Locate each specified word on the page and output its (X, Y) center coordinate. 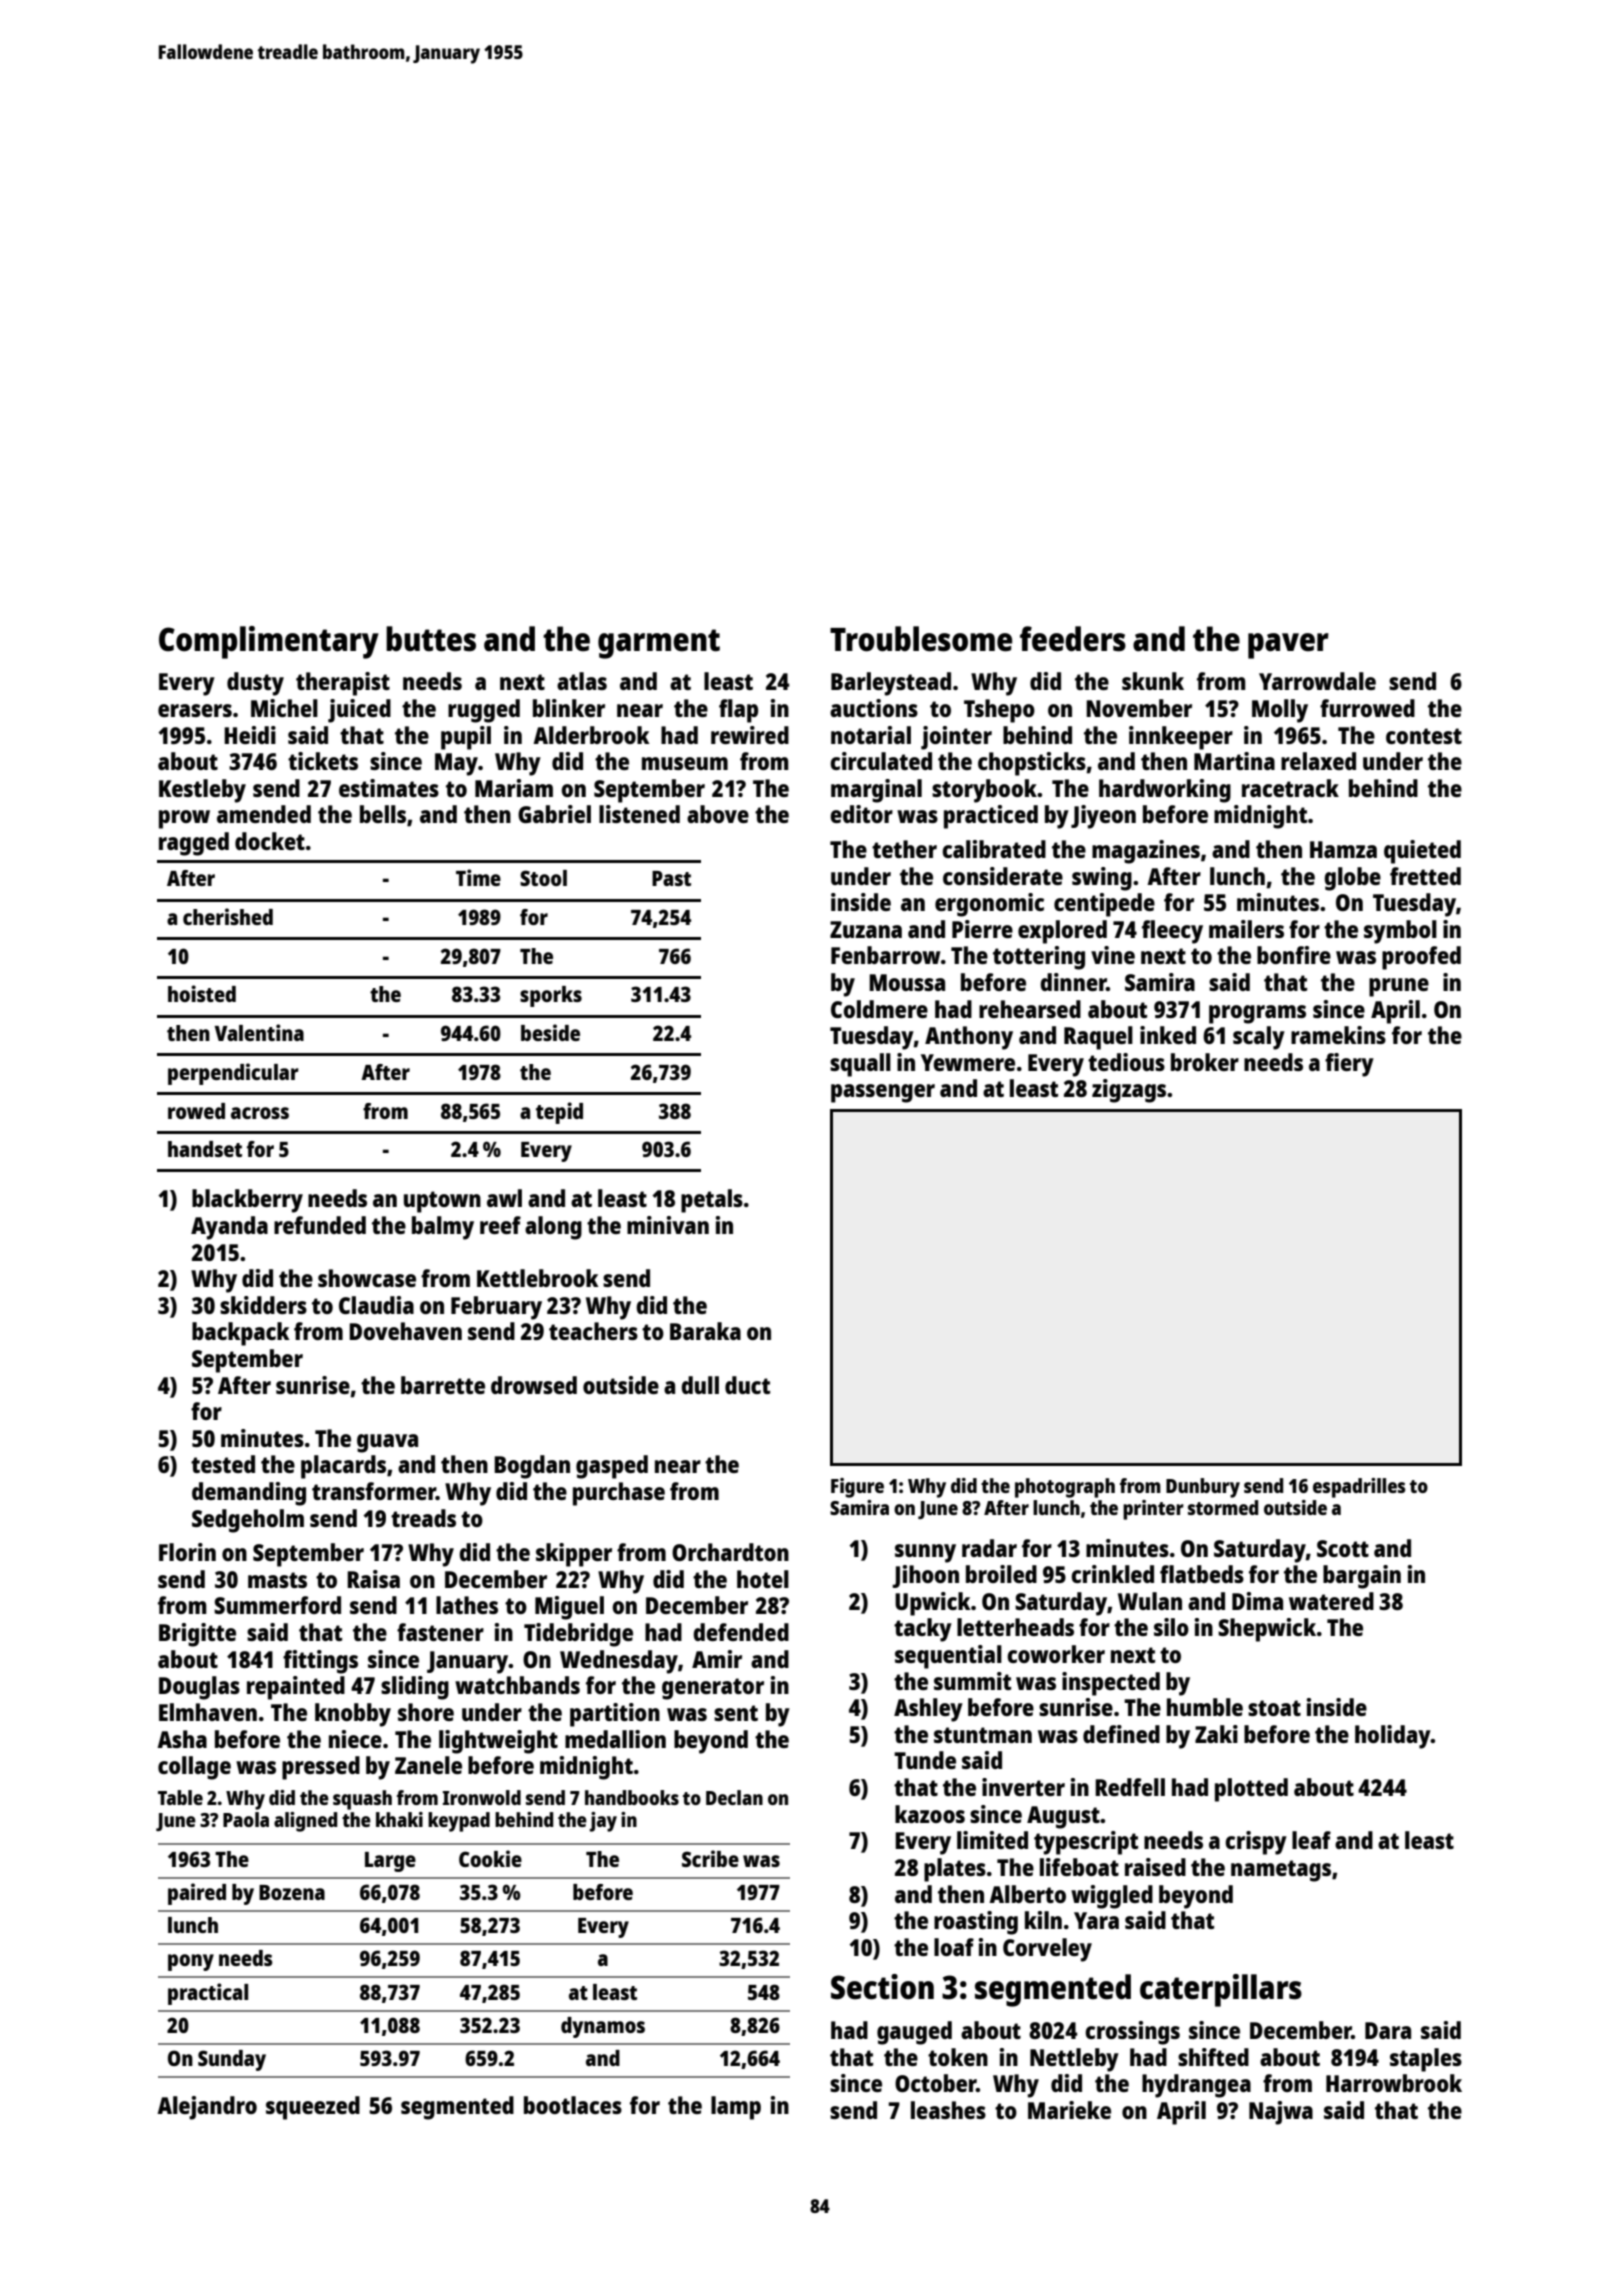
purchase (619, 1494)
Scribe (710, 1858)
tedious (1126, 1062)
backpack (241, 1334)
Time (478, 877)
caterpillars (1221, 1990)
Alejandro (207, 2108)
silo (1171, 1627)
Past (671, 878)
